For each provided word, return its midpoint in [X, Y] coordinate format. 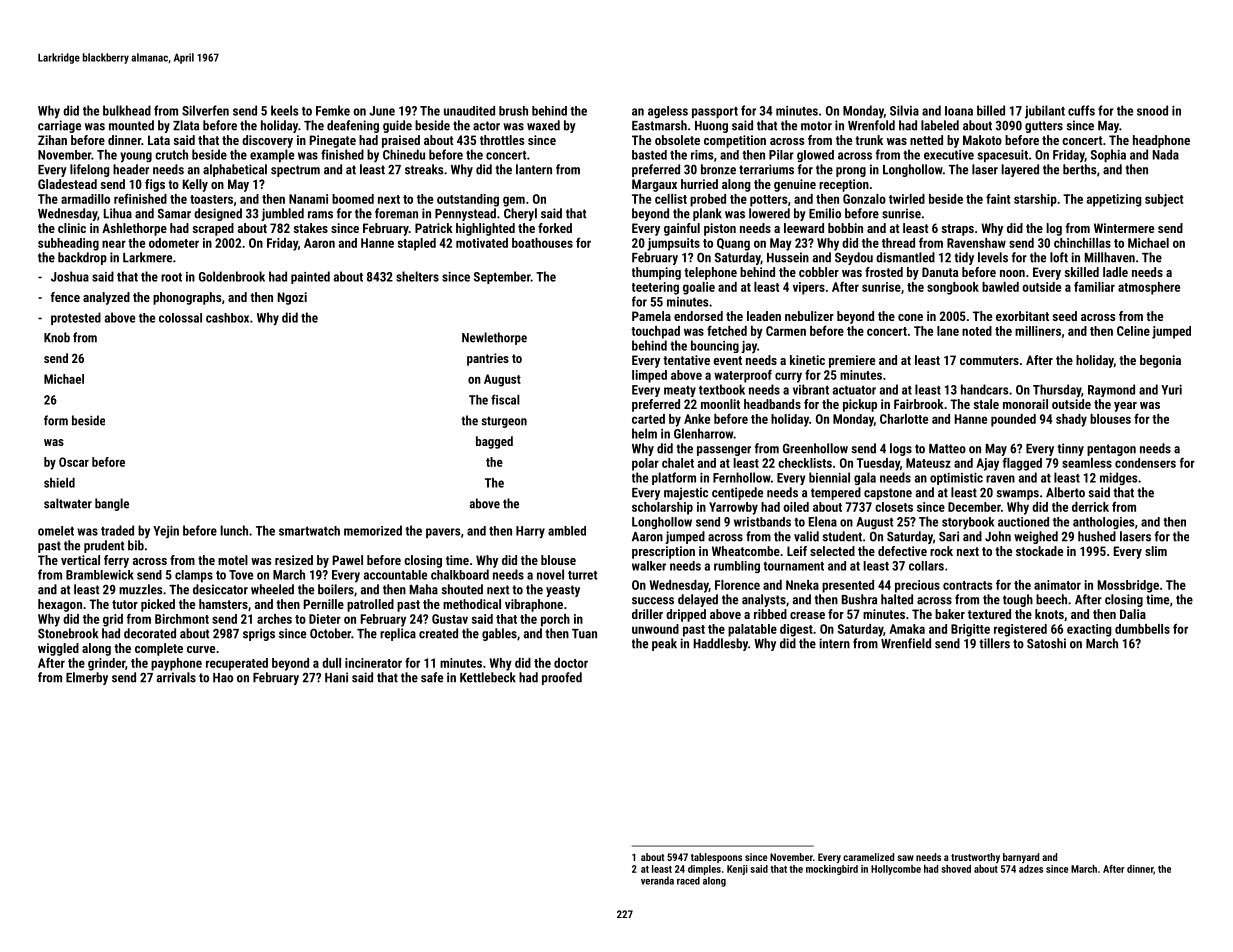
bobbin [845, 228]
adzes [1031, 869]
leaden [764, 316]
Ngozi [292, 298]
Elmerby [87, 678]
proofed [562, 678]
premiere [852, 361]
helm [644, 433]
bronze [718, 169]
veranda [657, 880]
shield [59, 483]
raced [688, 881]
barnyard [1021, 858]
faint [998, 198]
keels [285, 110]
